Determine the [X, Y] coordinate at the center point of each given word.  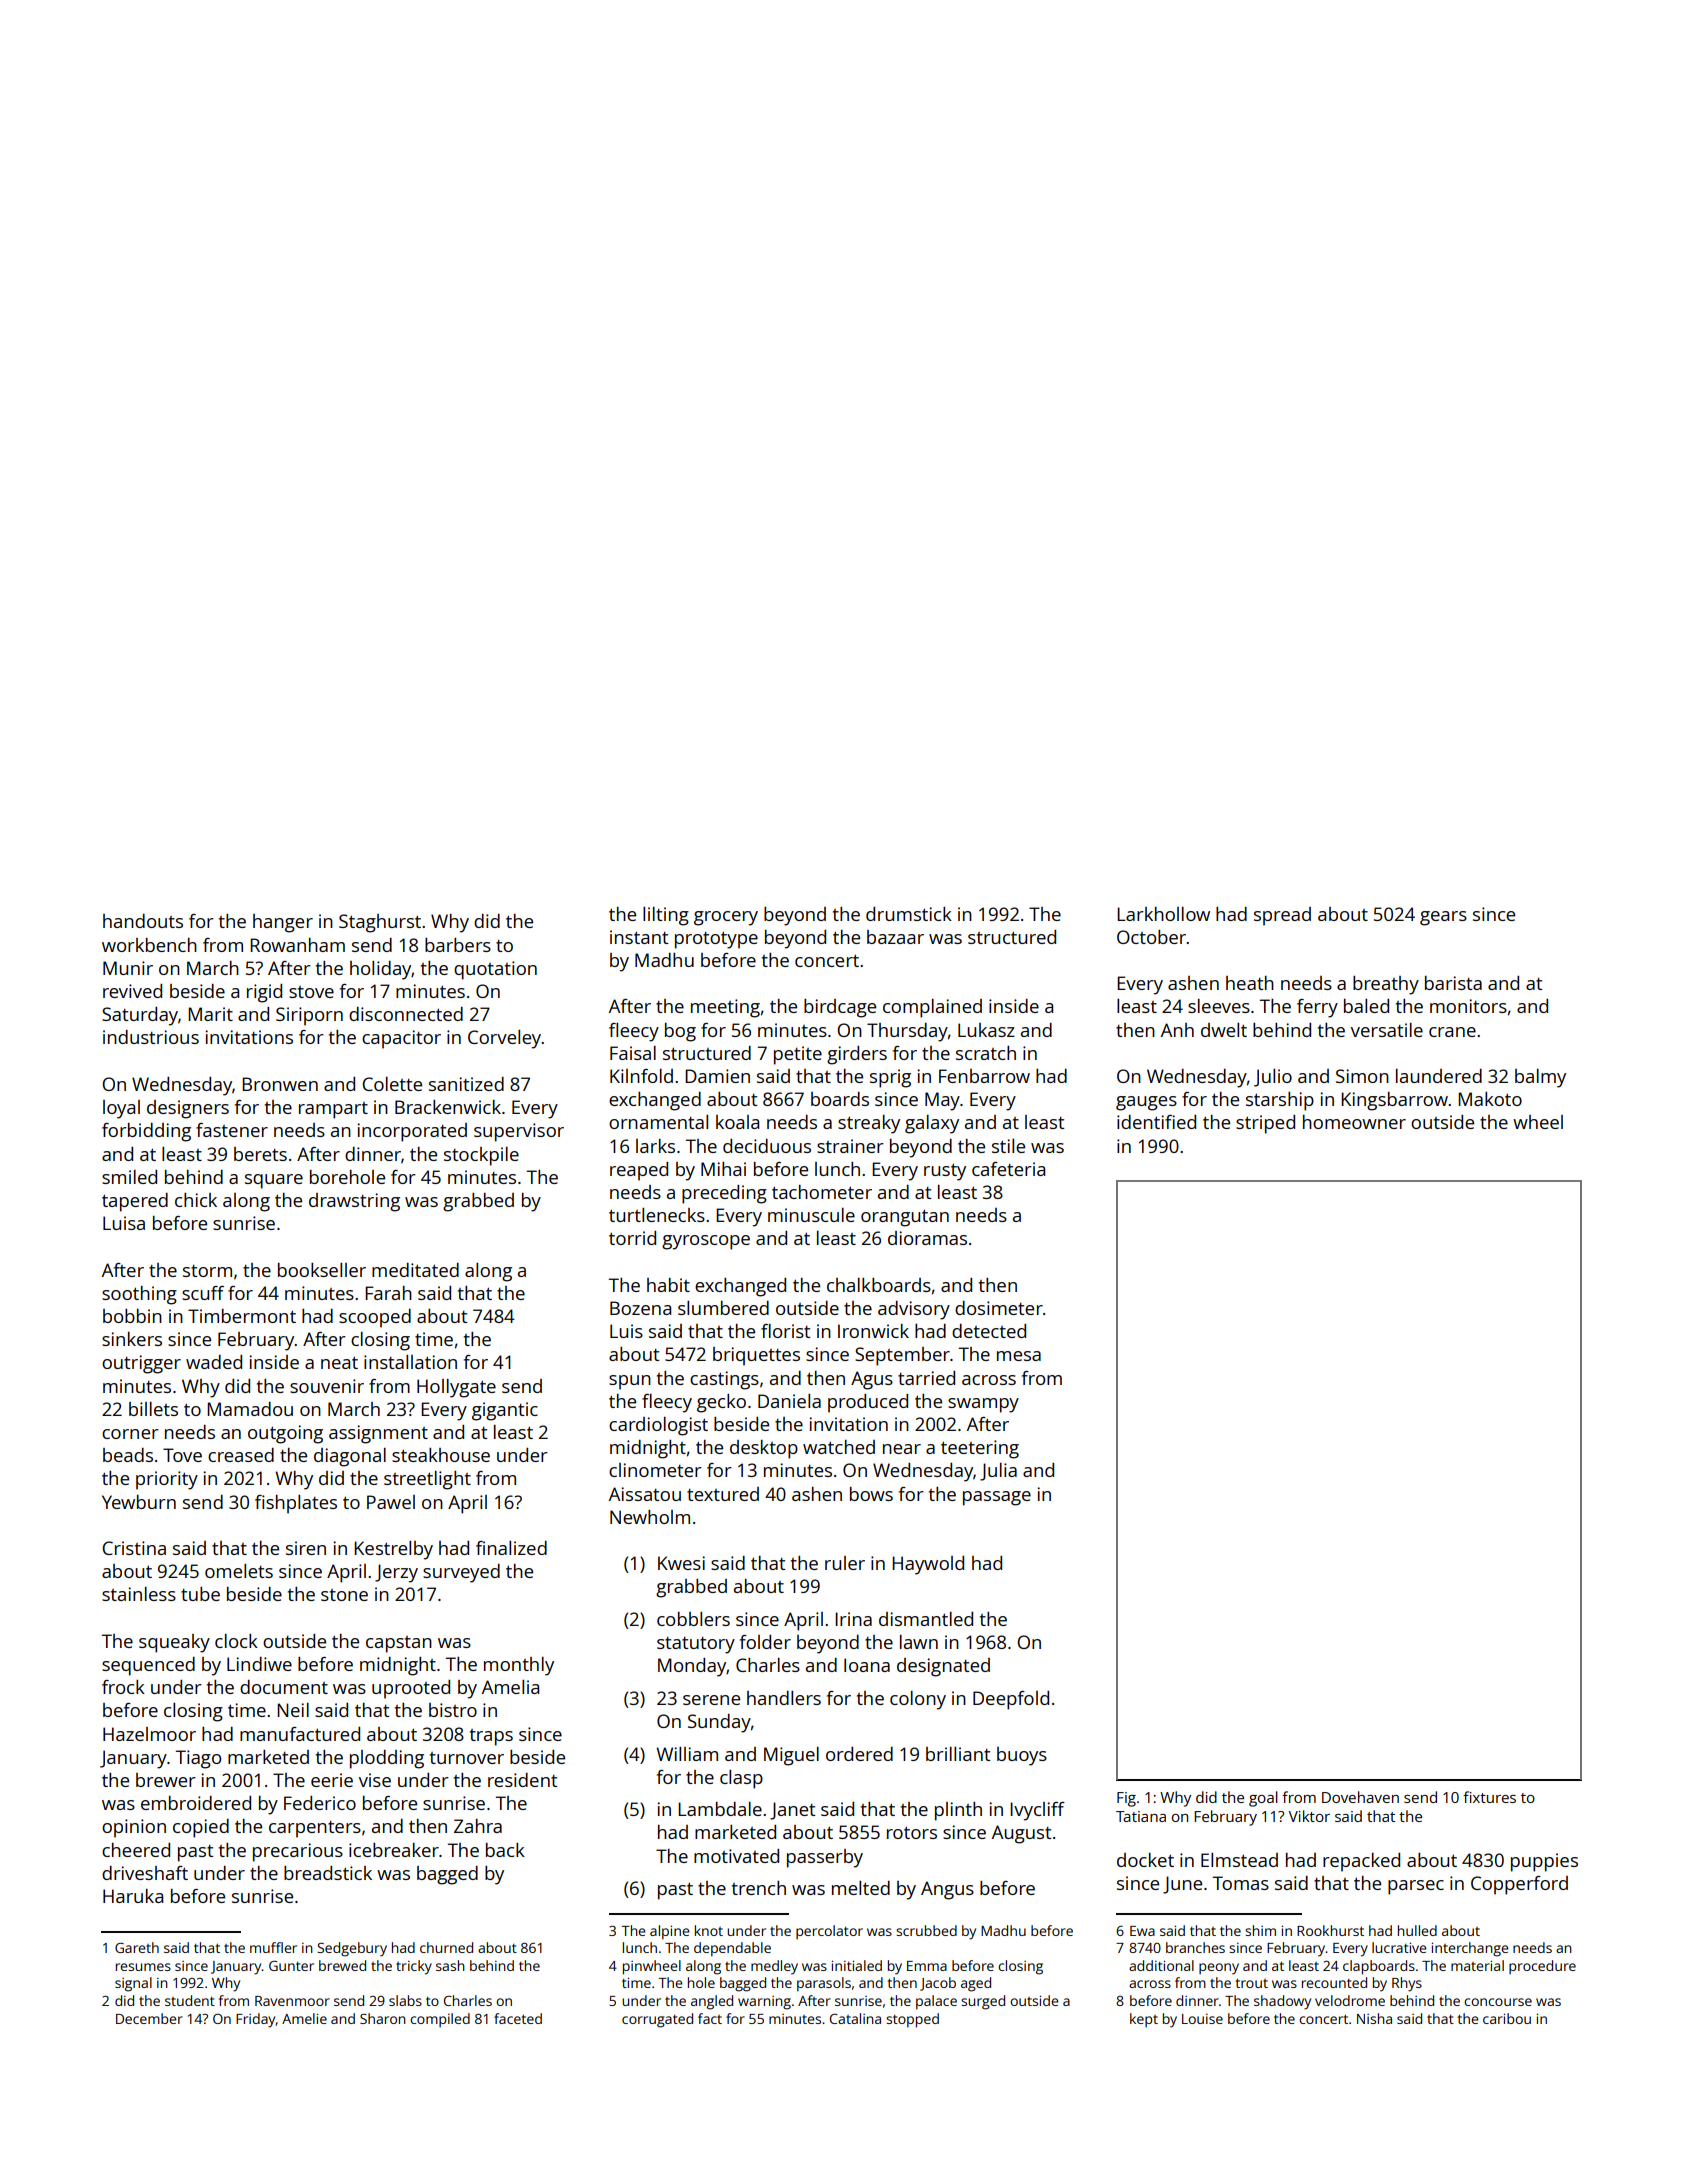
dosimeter [999, 1308]
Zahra [478, 1826]
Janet [793, 1811]
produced [868, 1403]
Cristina [134, 1548]
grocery [726, 918]
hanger [283, 923]
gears [1443, 918]
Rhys [1407, 1984]
